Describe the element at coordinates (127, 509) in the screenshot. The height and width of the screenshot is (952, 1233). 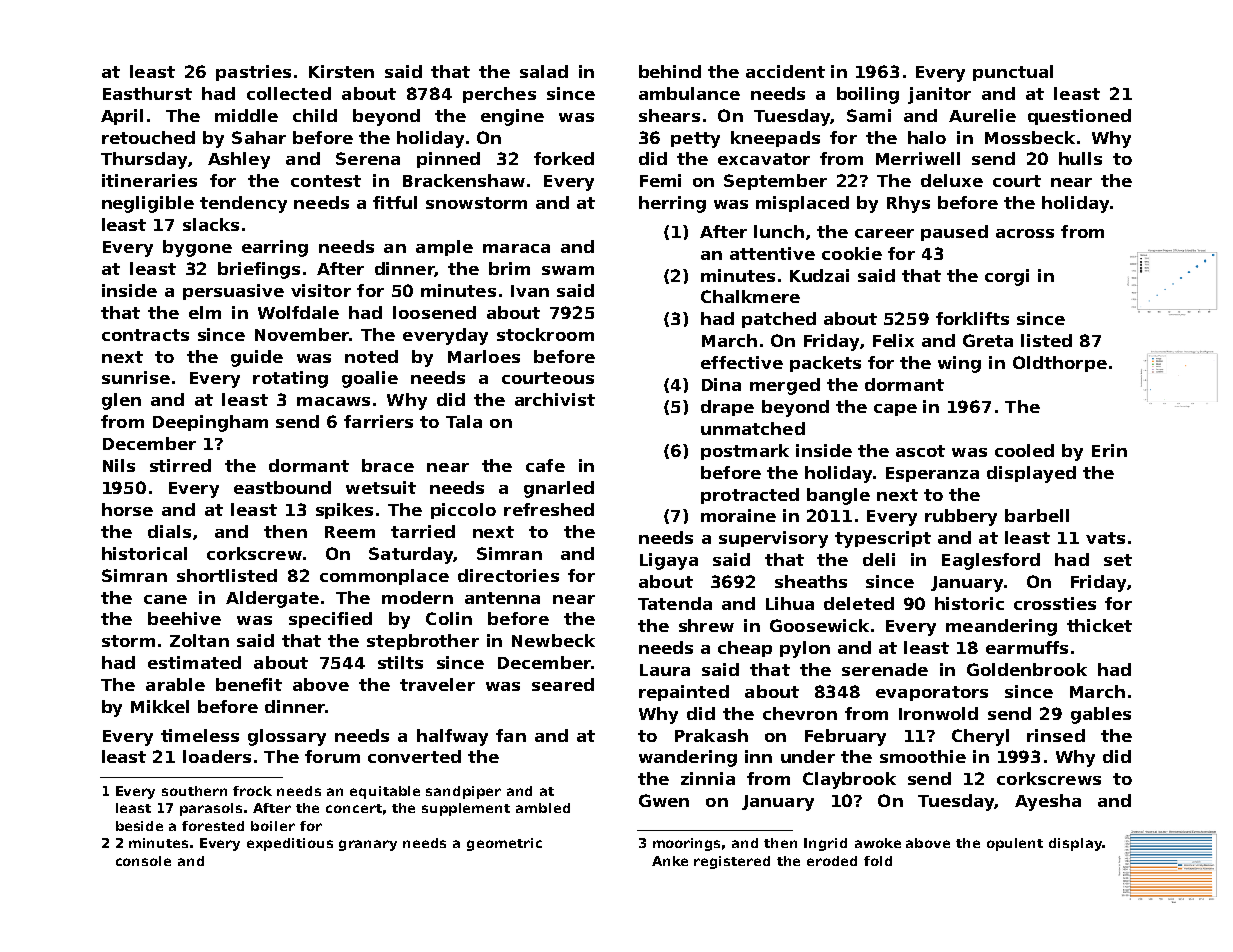
I see `horse` at that location.
